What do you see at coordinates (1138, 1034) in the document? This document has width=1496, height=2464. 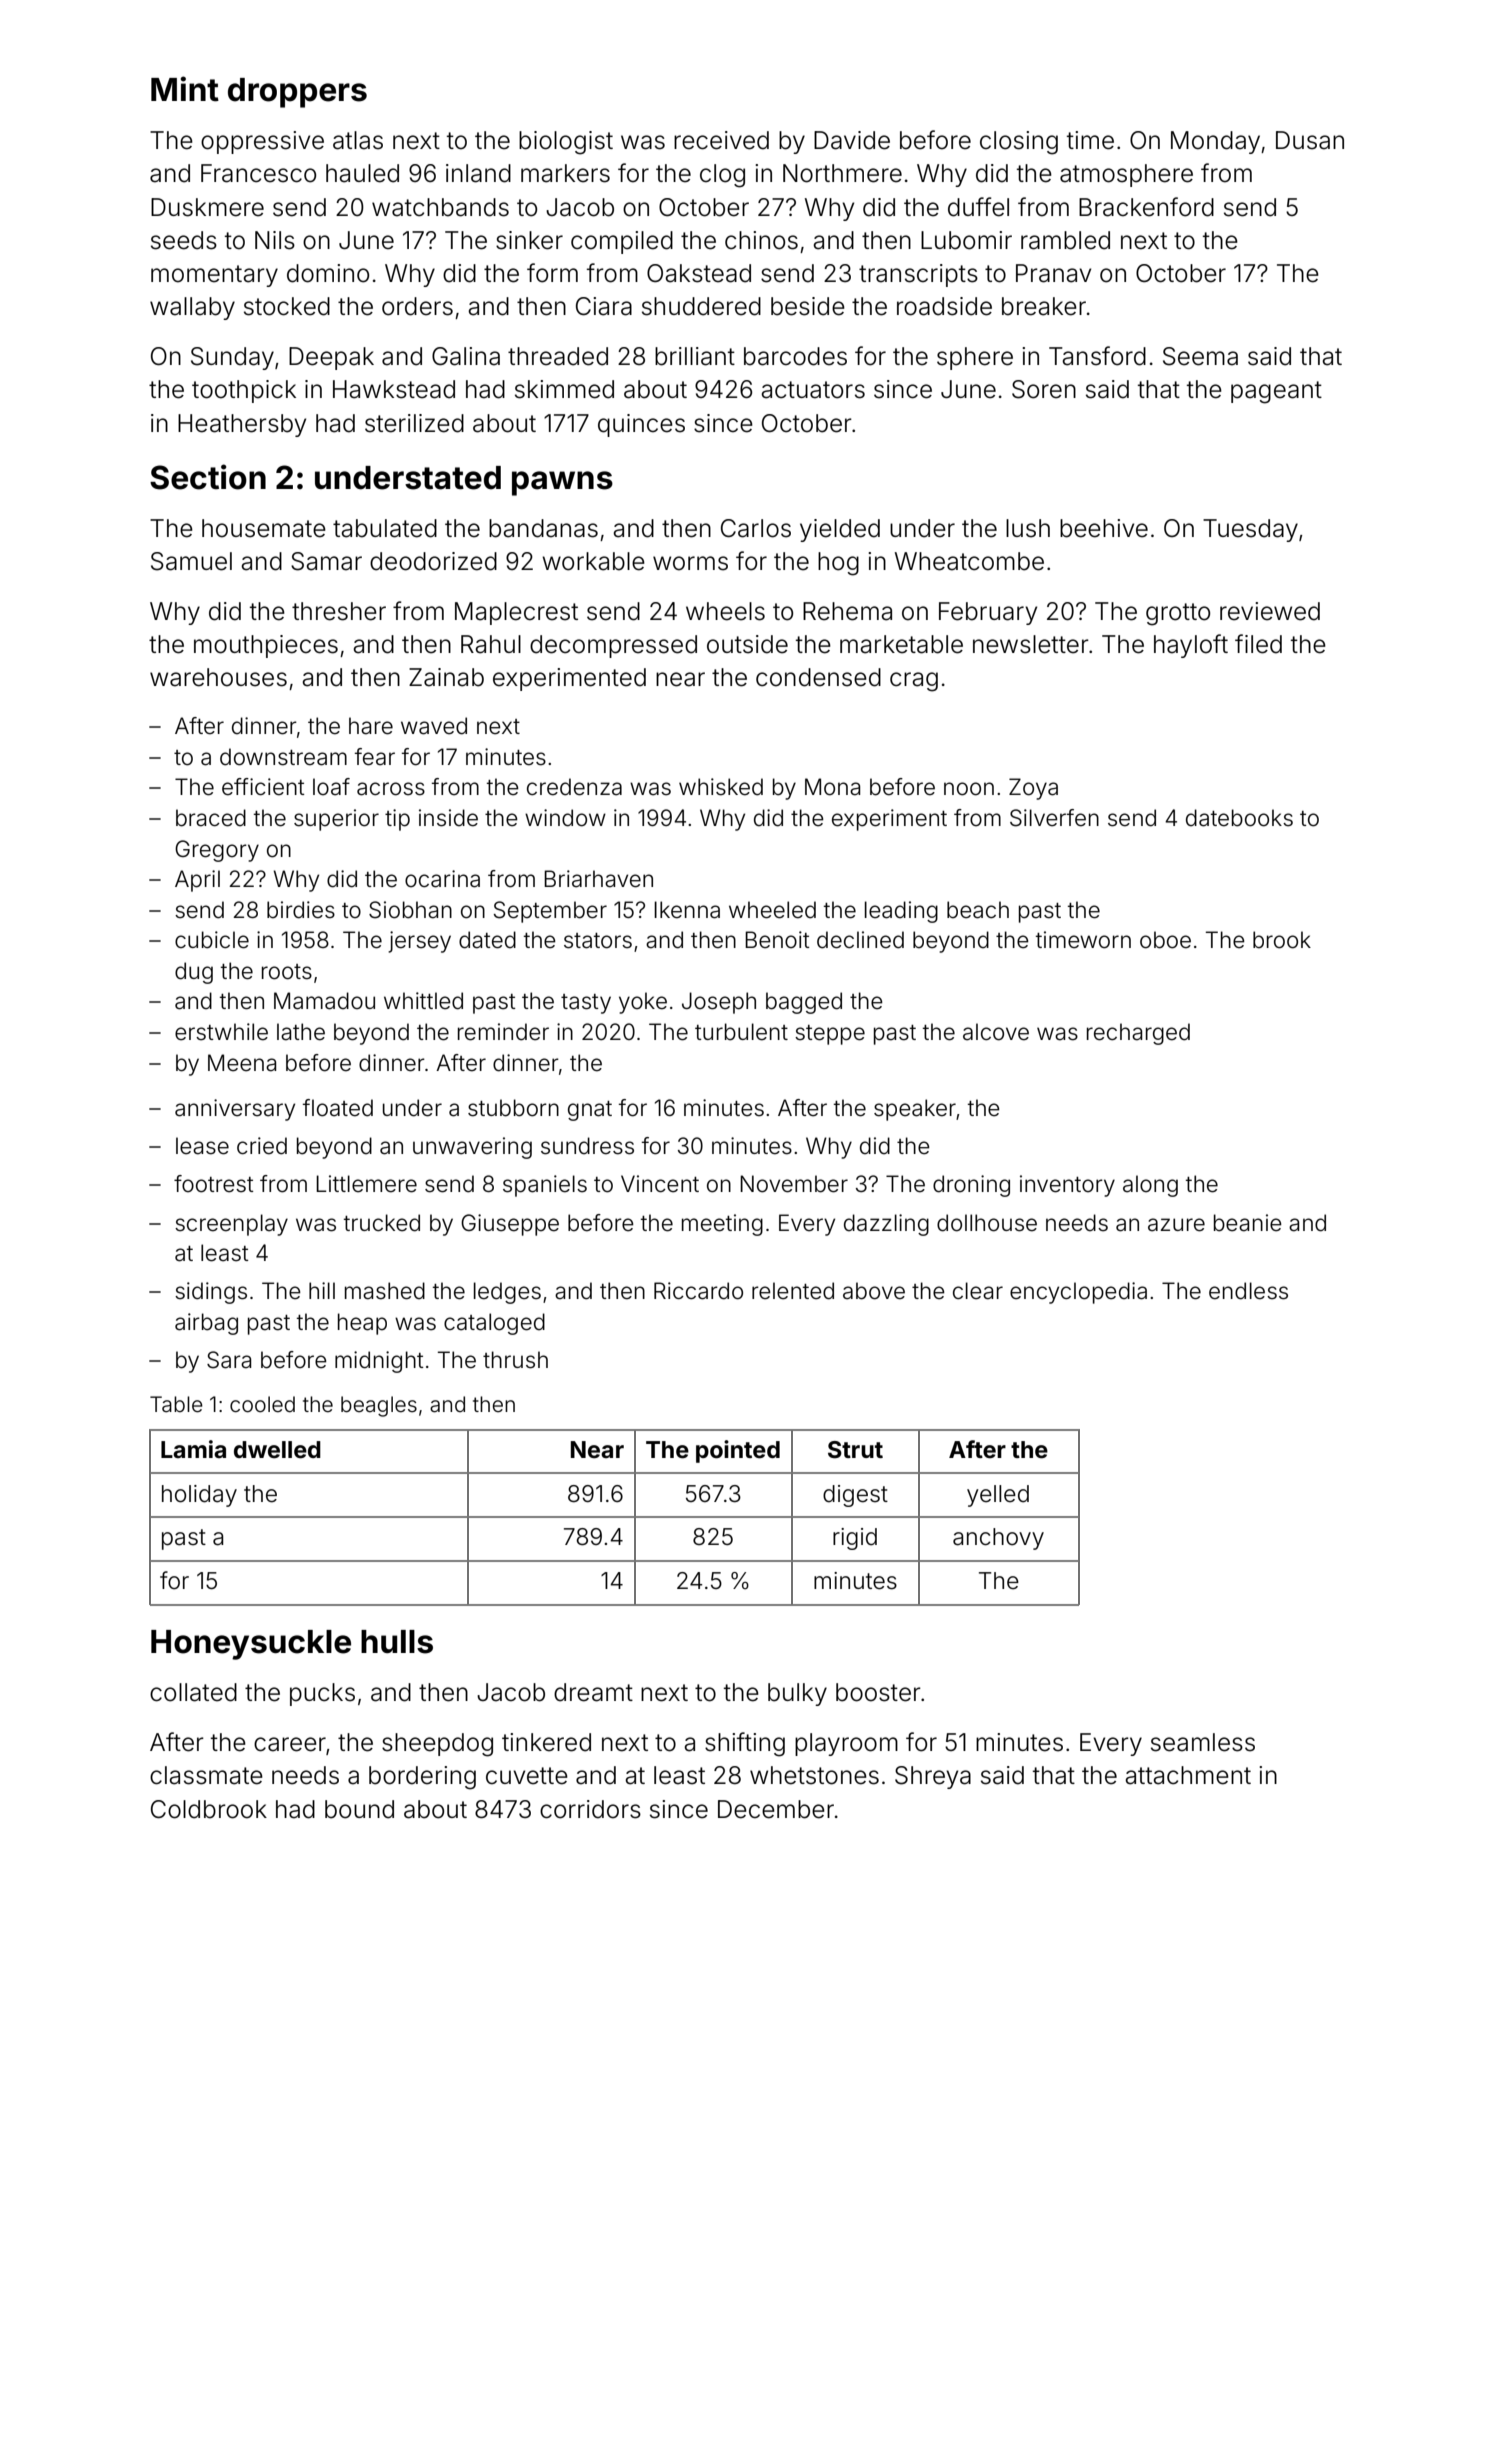 I see `recharged` at bounding box center [1138, 1034].
